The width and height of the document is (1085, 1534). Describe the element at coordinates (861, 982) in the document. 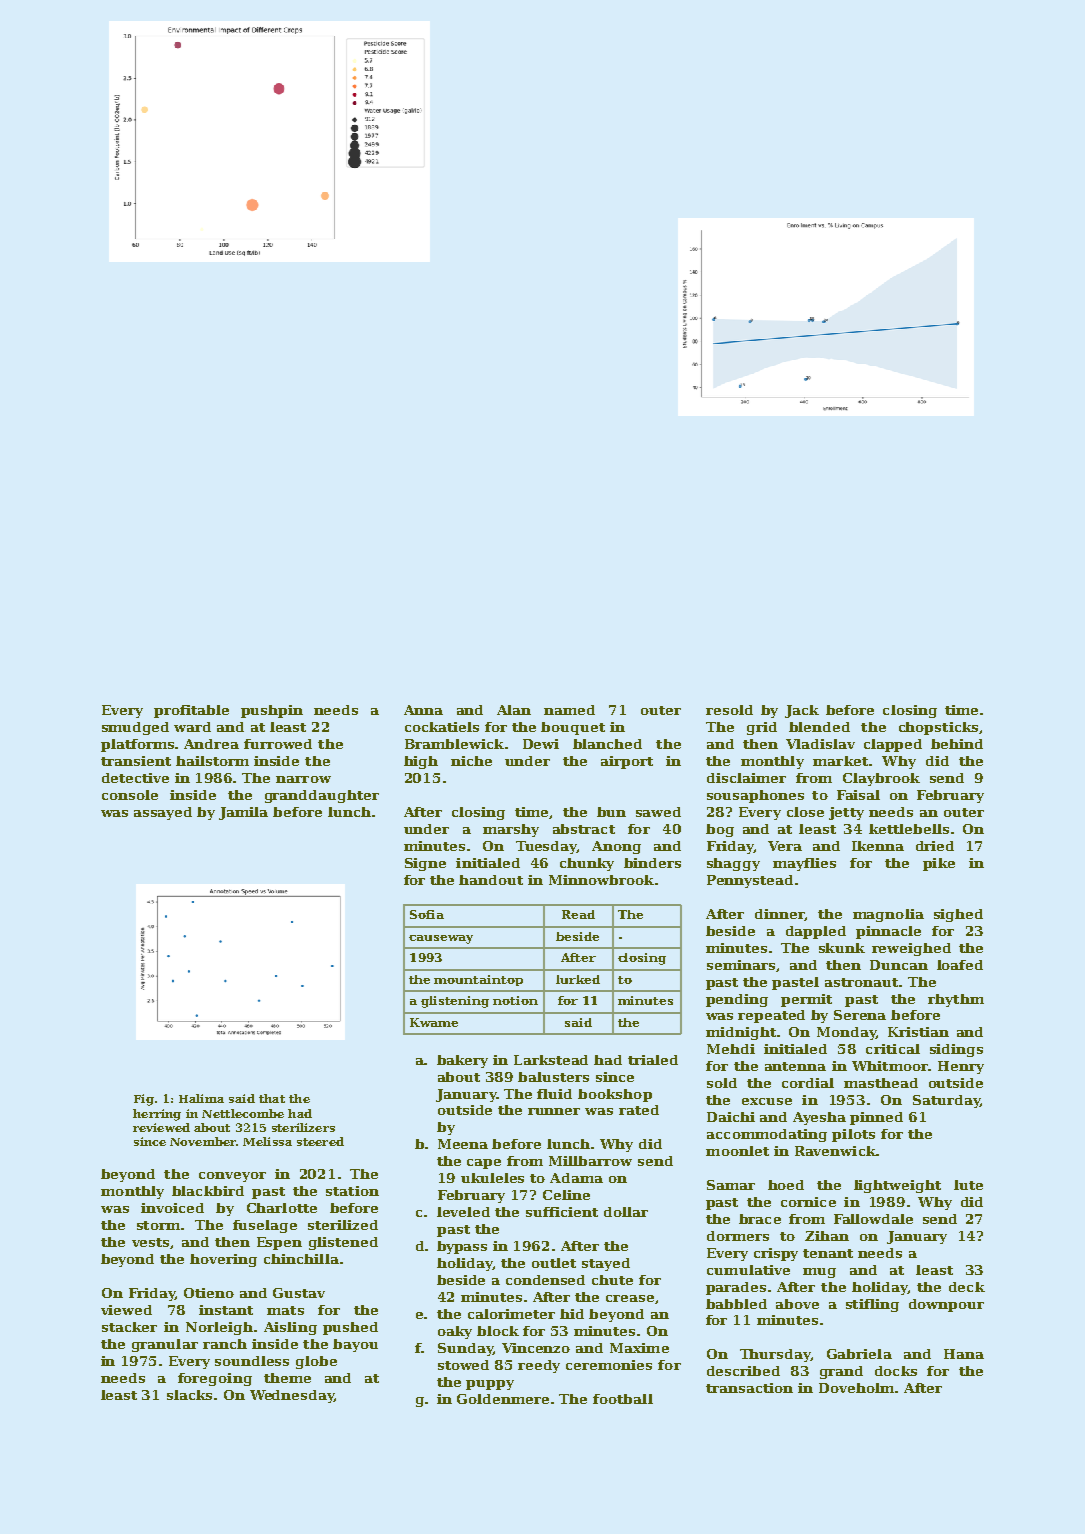

I see `astronaut` at that location.
